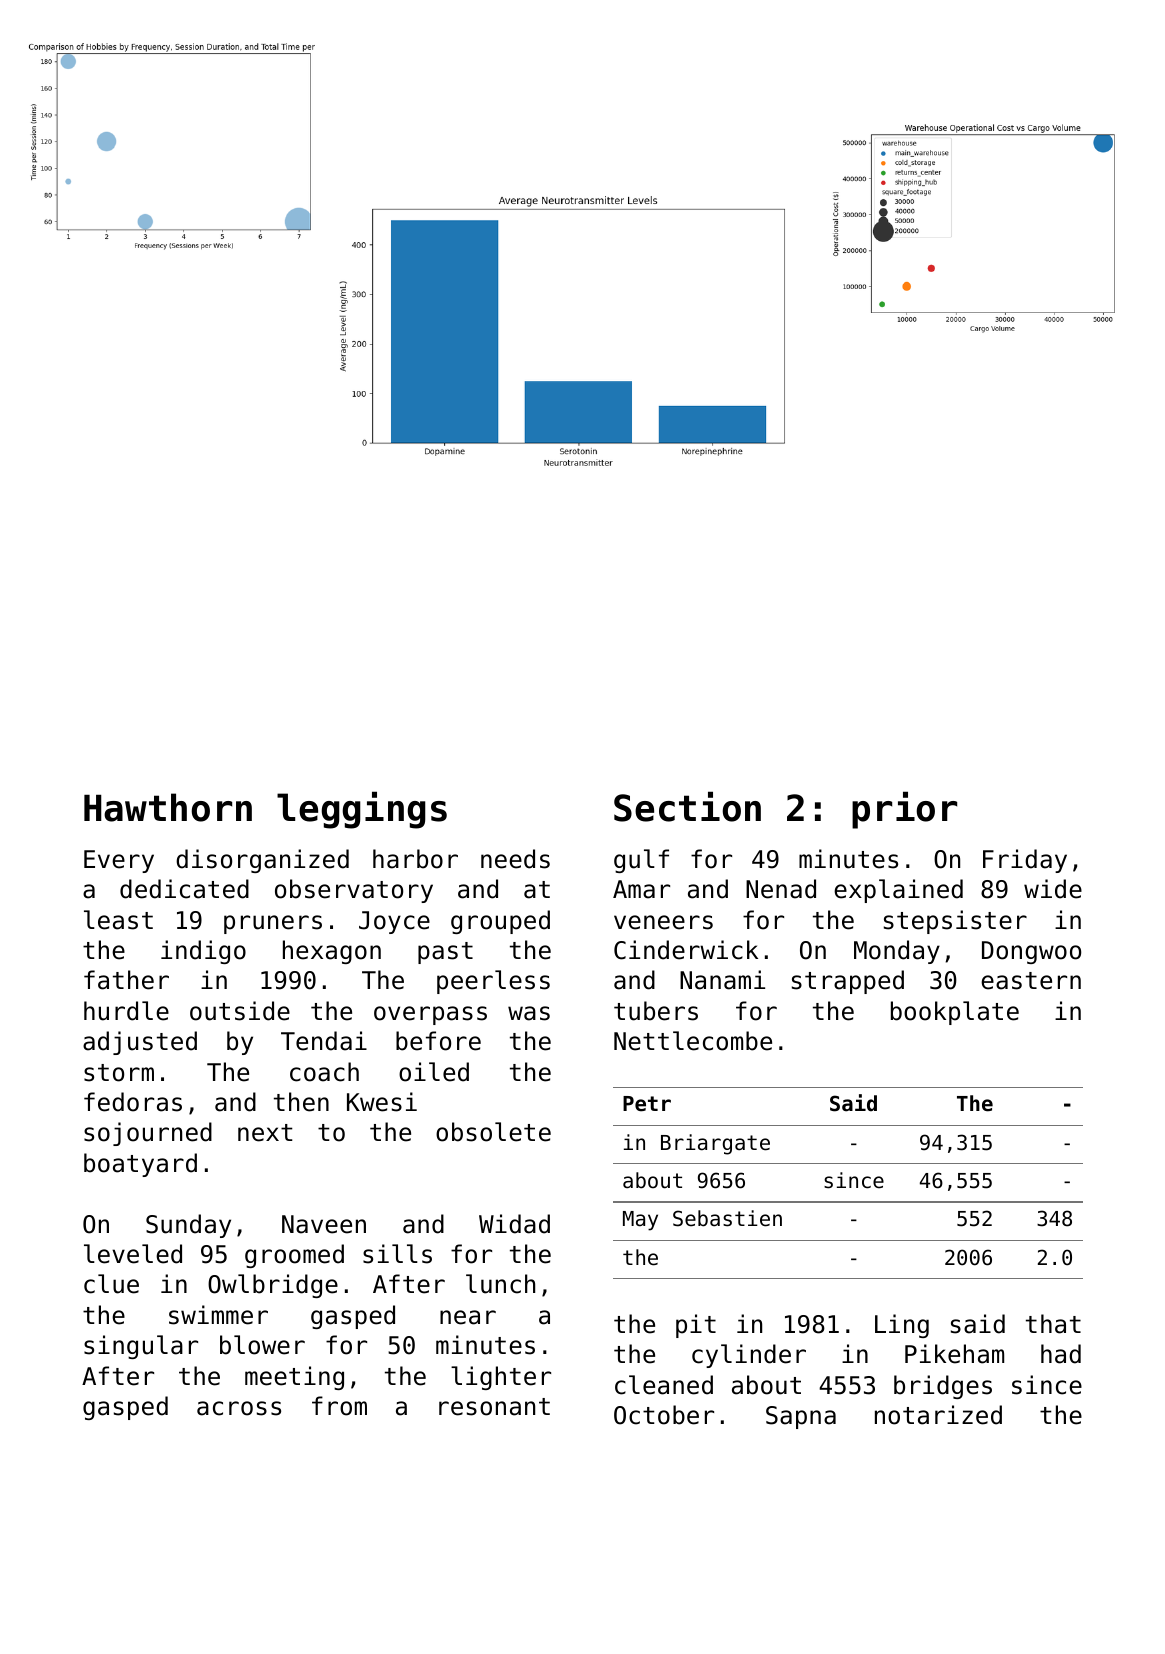 The image size is (1165, 1654). What do you see at coordinates (468, 1317) in the screenshot?
I see `near` at bounding box center [468, 1317].
